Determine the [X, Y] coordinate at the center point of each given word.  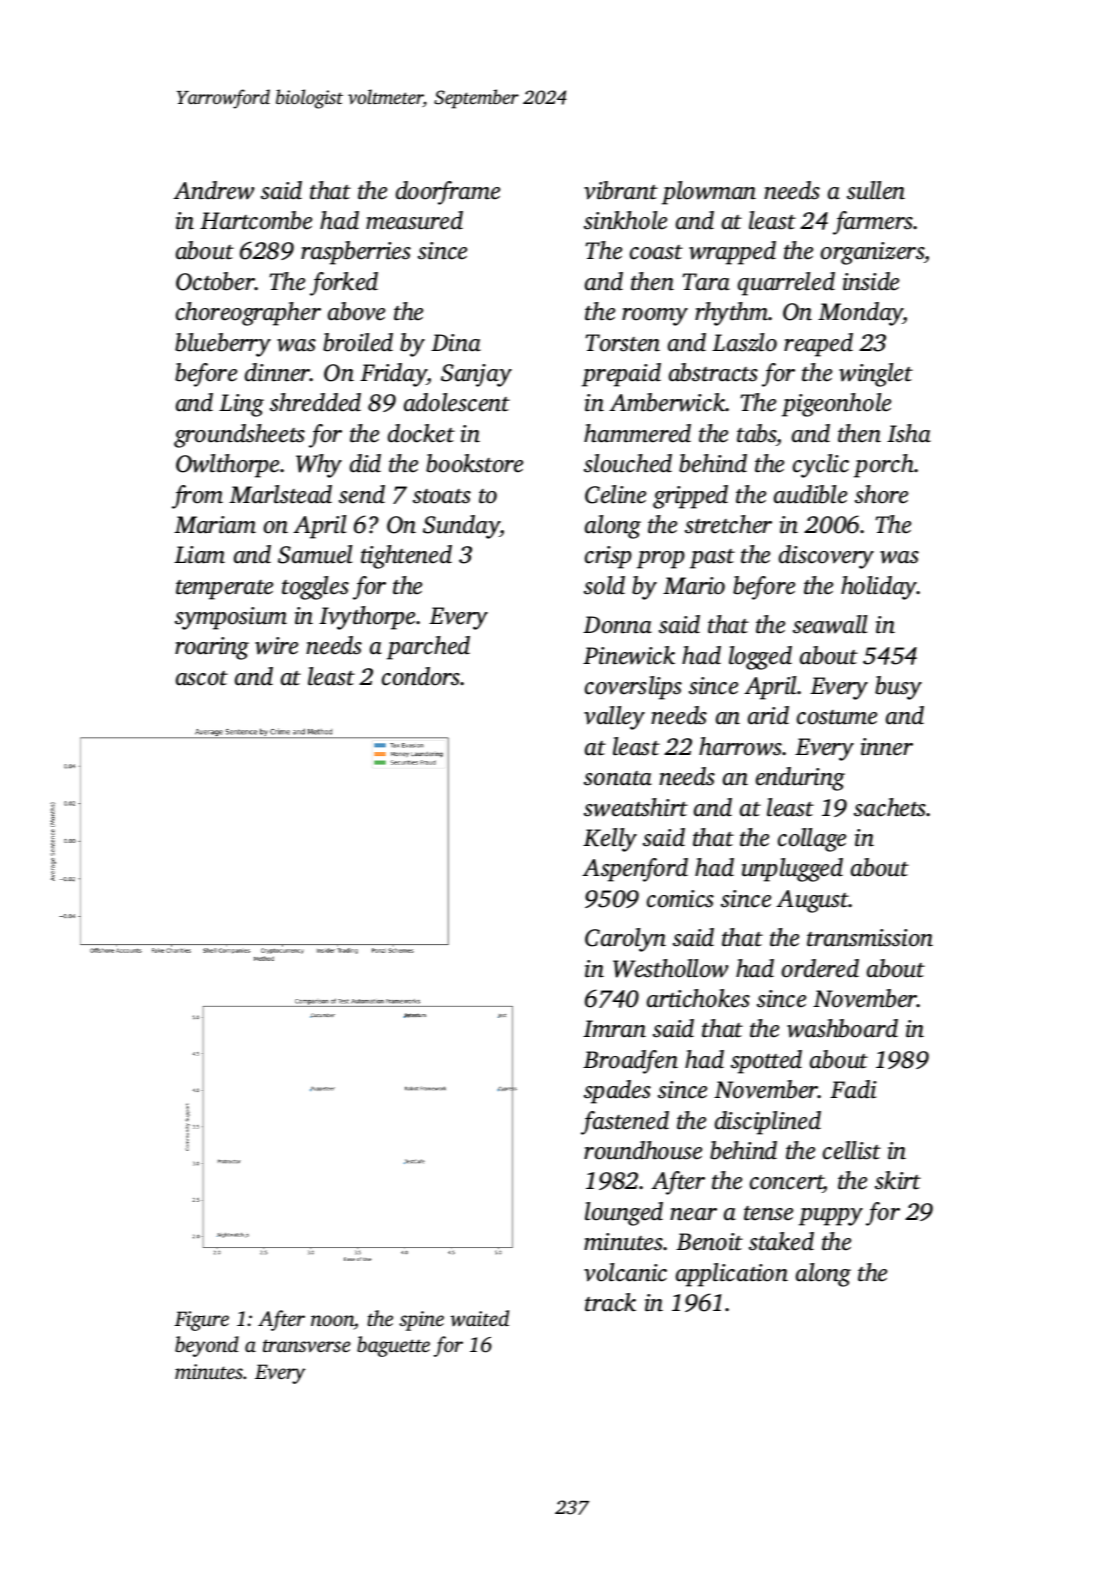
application [732, 1275]
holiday [879, 588]
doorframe [448, 193]
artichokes [698, 998]
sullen [876, 190]
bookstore [474, 463]
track [610, 1302]
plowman [709, 193]
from [197, 497]
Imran [614, 1029]
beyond [207, 1346]
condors [421, 676]
